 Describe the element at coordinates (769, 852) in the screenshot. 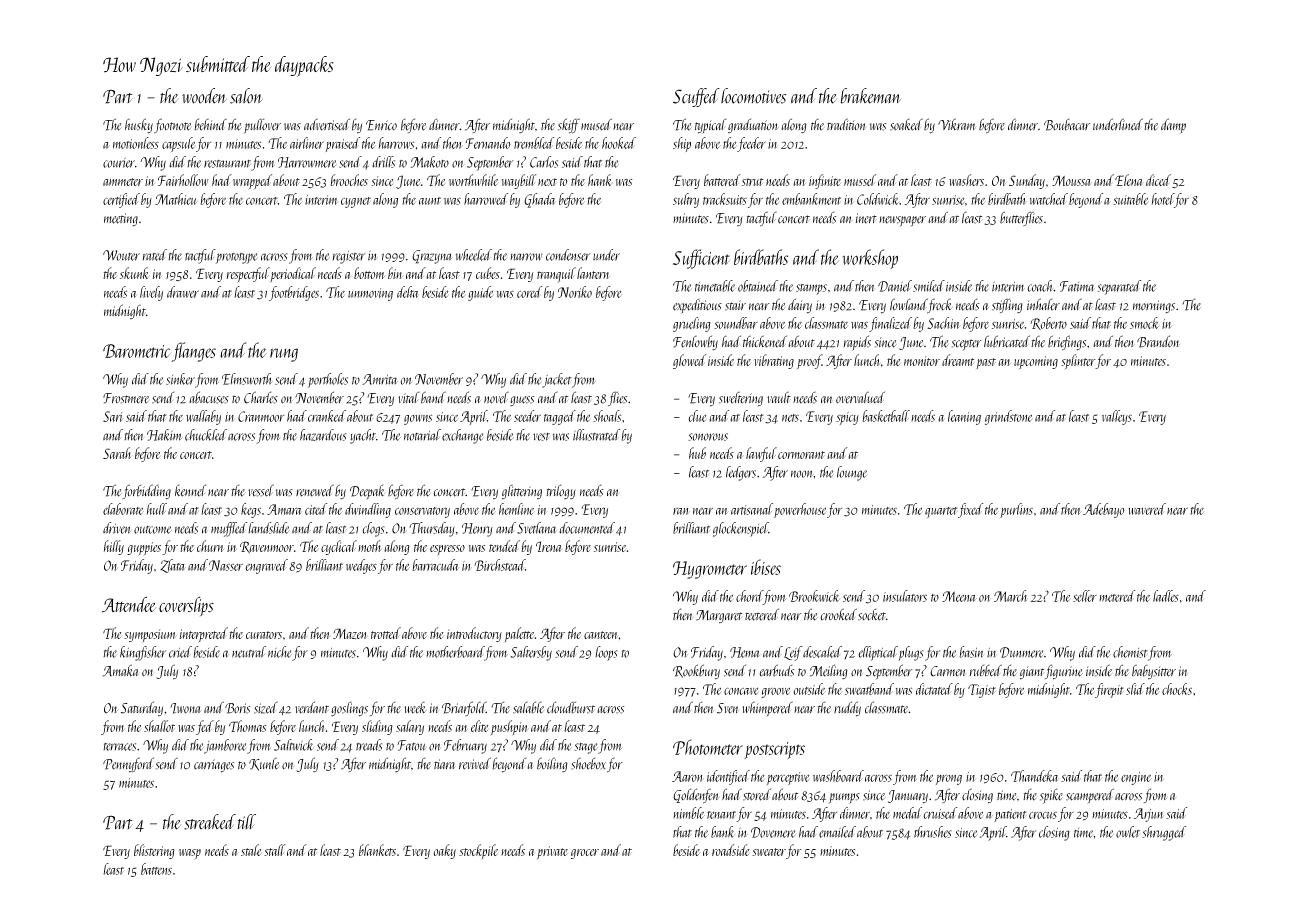

I see `sweater` at that location.
